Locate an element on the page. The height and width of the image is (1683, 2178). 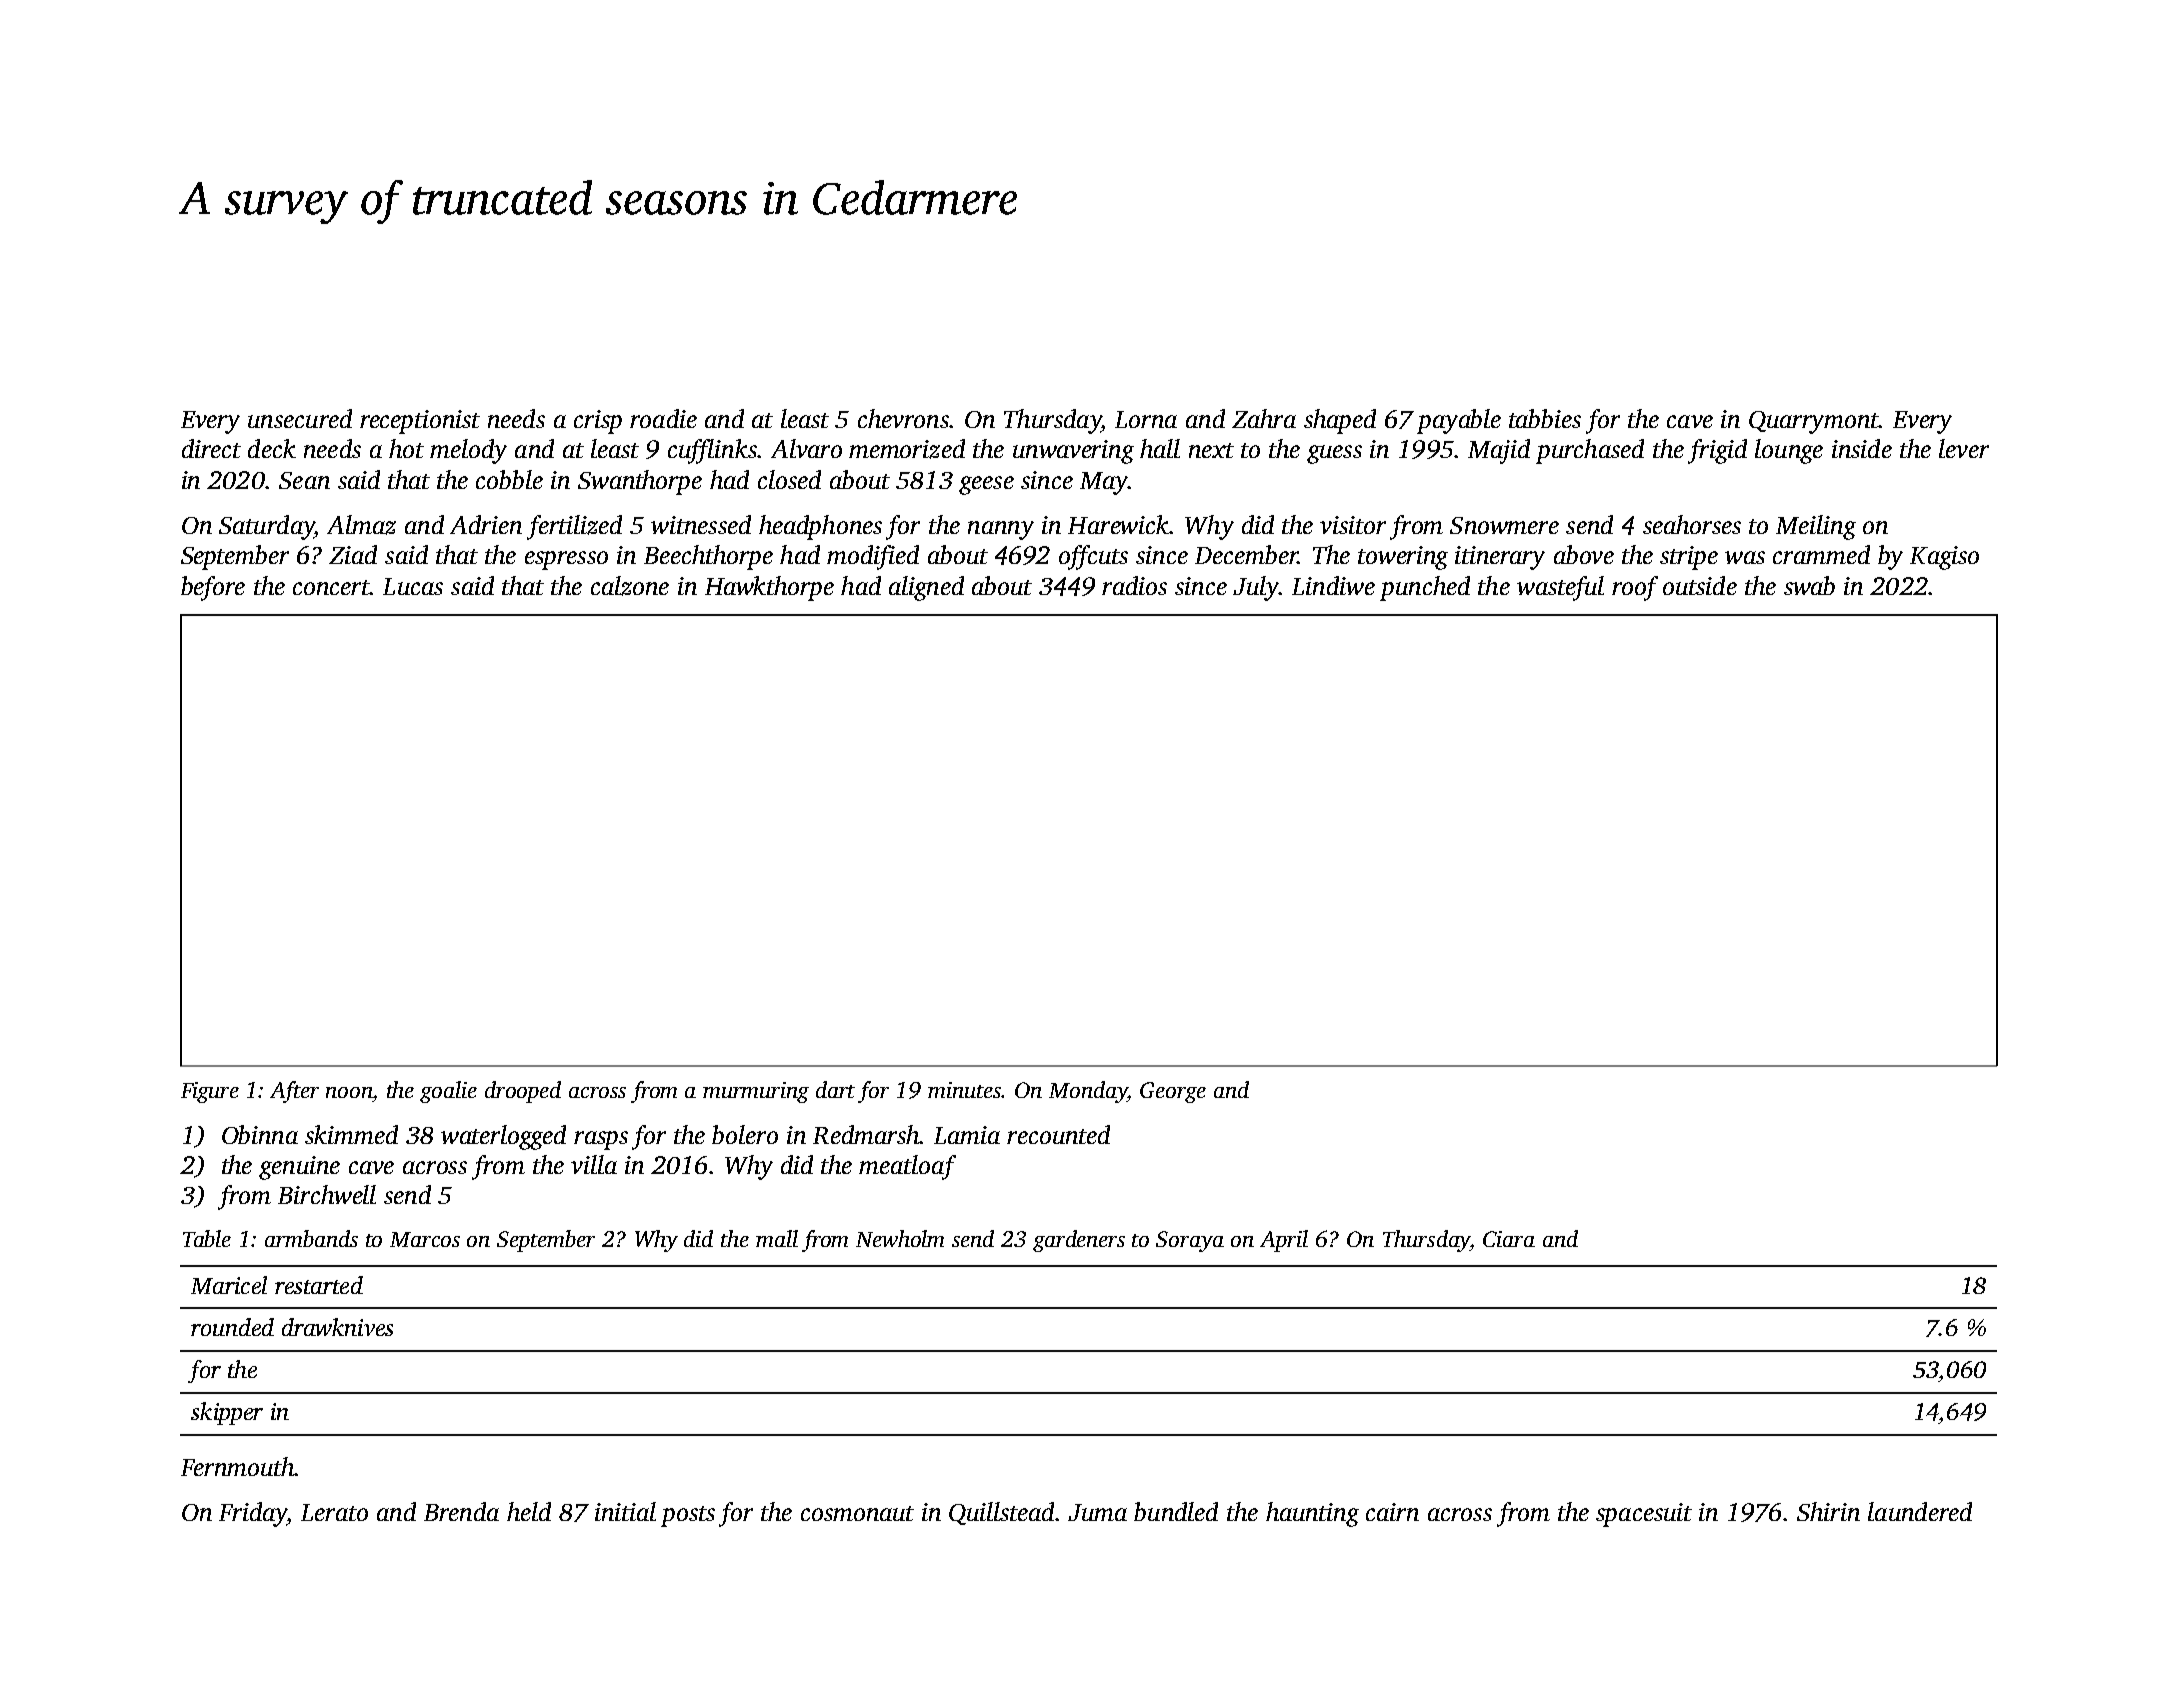
roof is located at coordinates (1635, 588).
